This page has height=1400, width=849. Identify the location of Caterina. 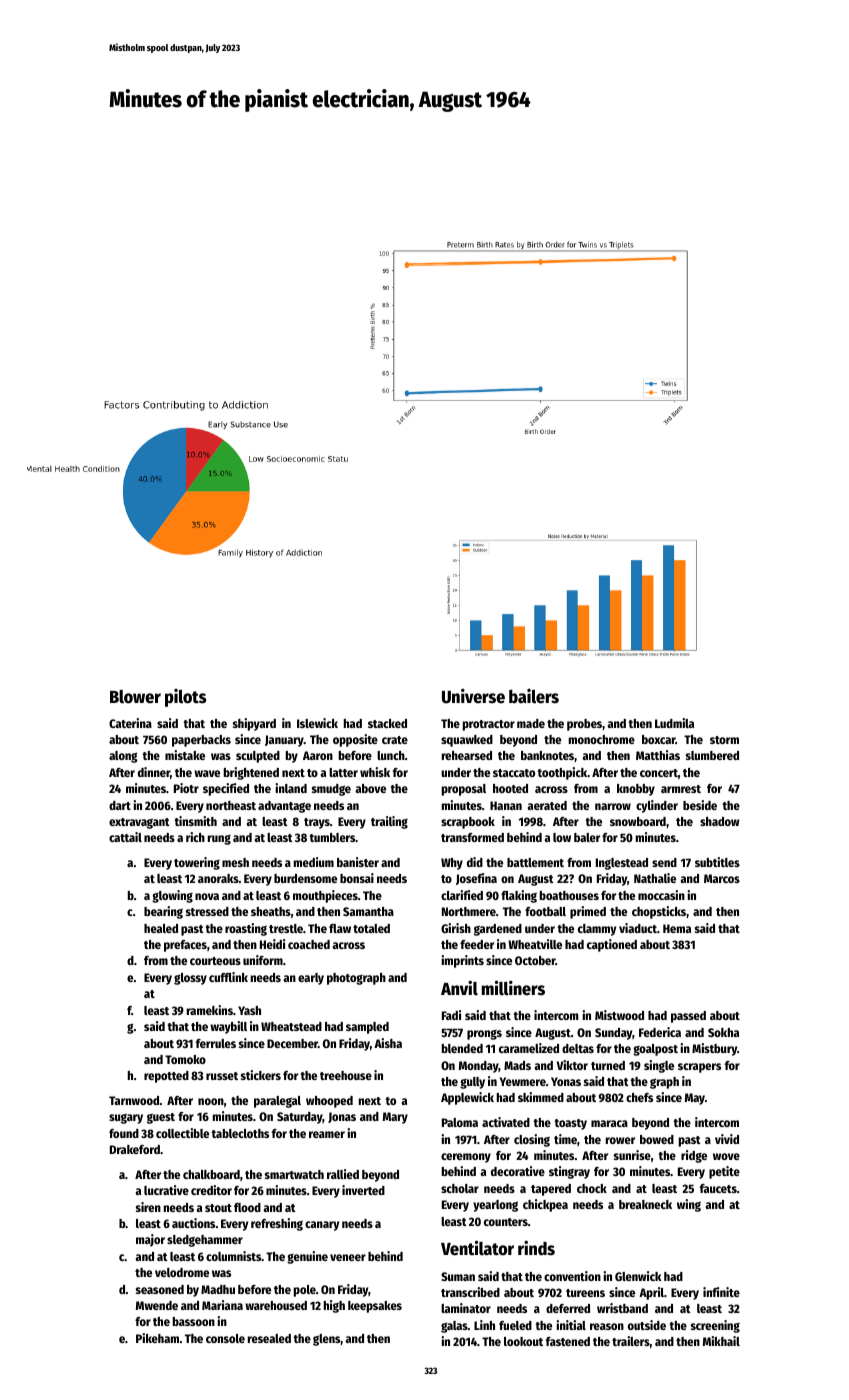
(130, 723).
